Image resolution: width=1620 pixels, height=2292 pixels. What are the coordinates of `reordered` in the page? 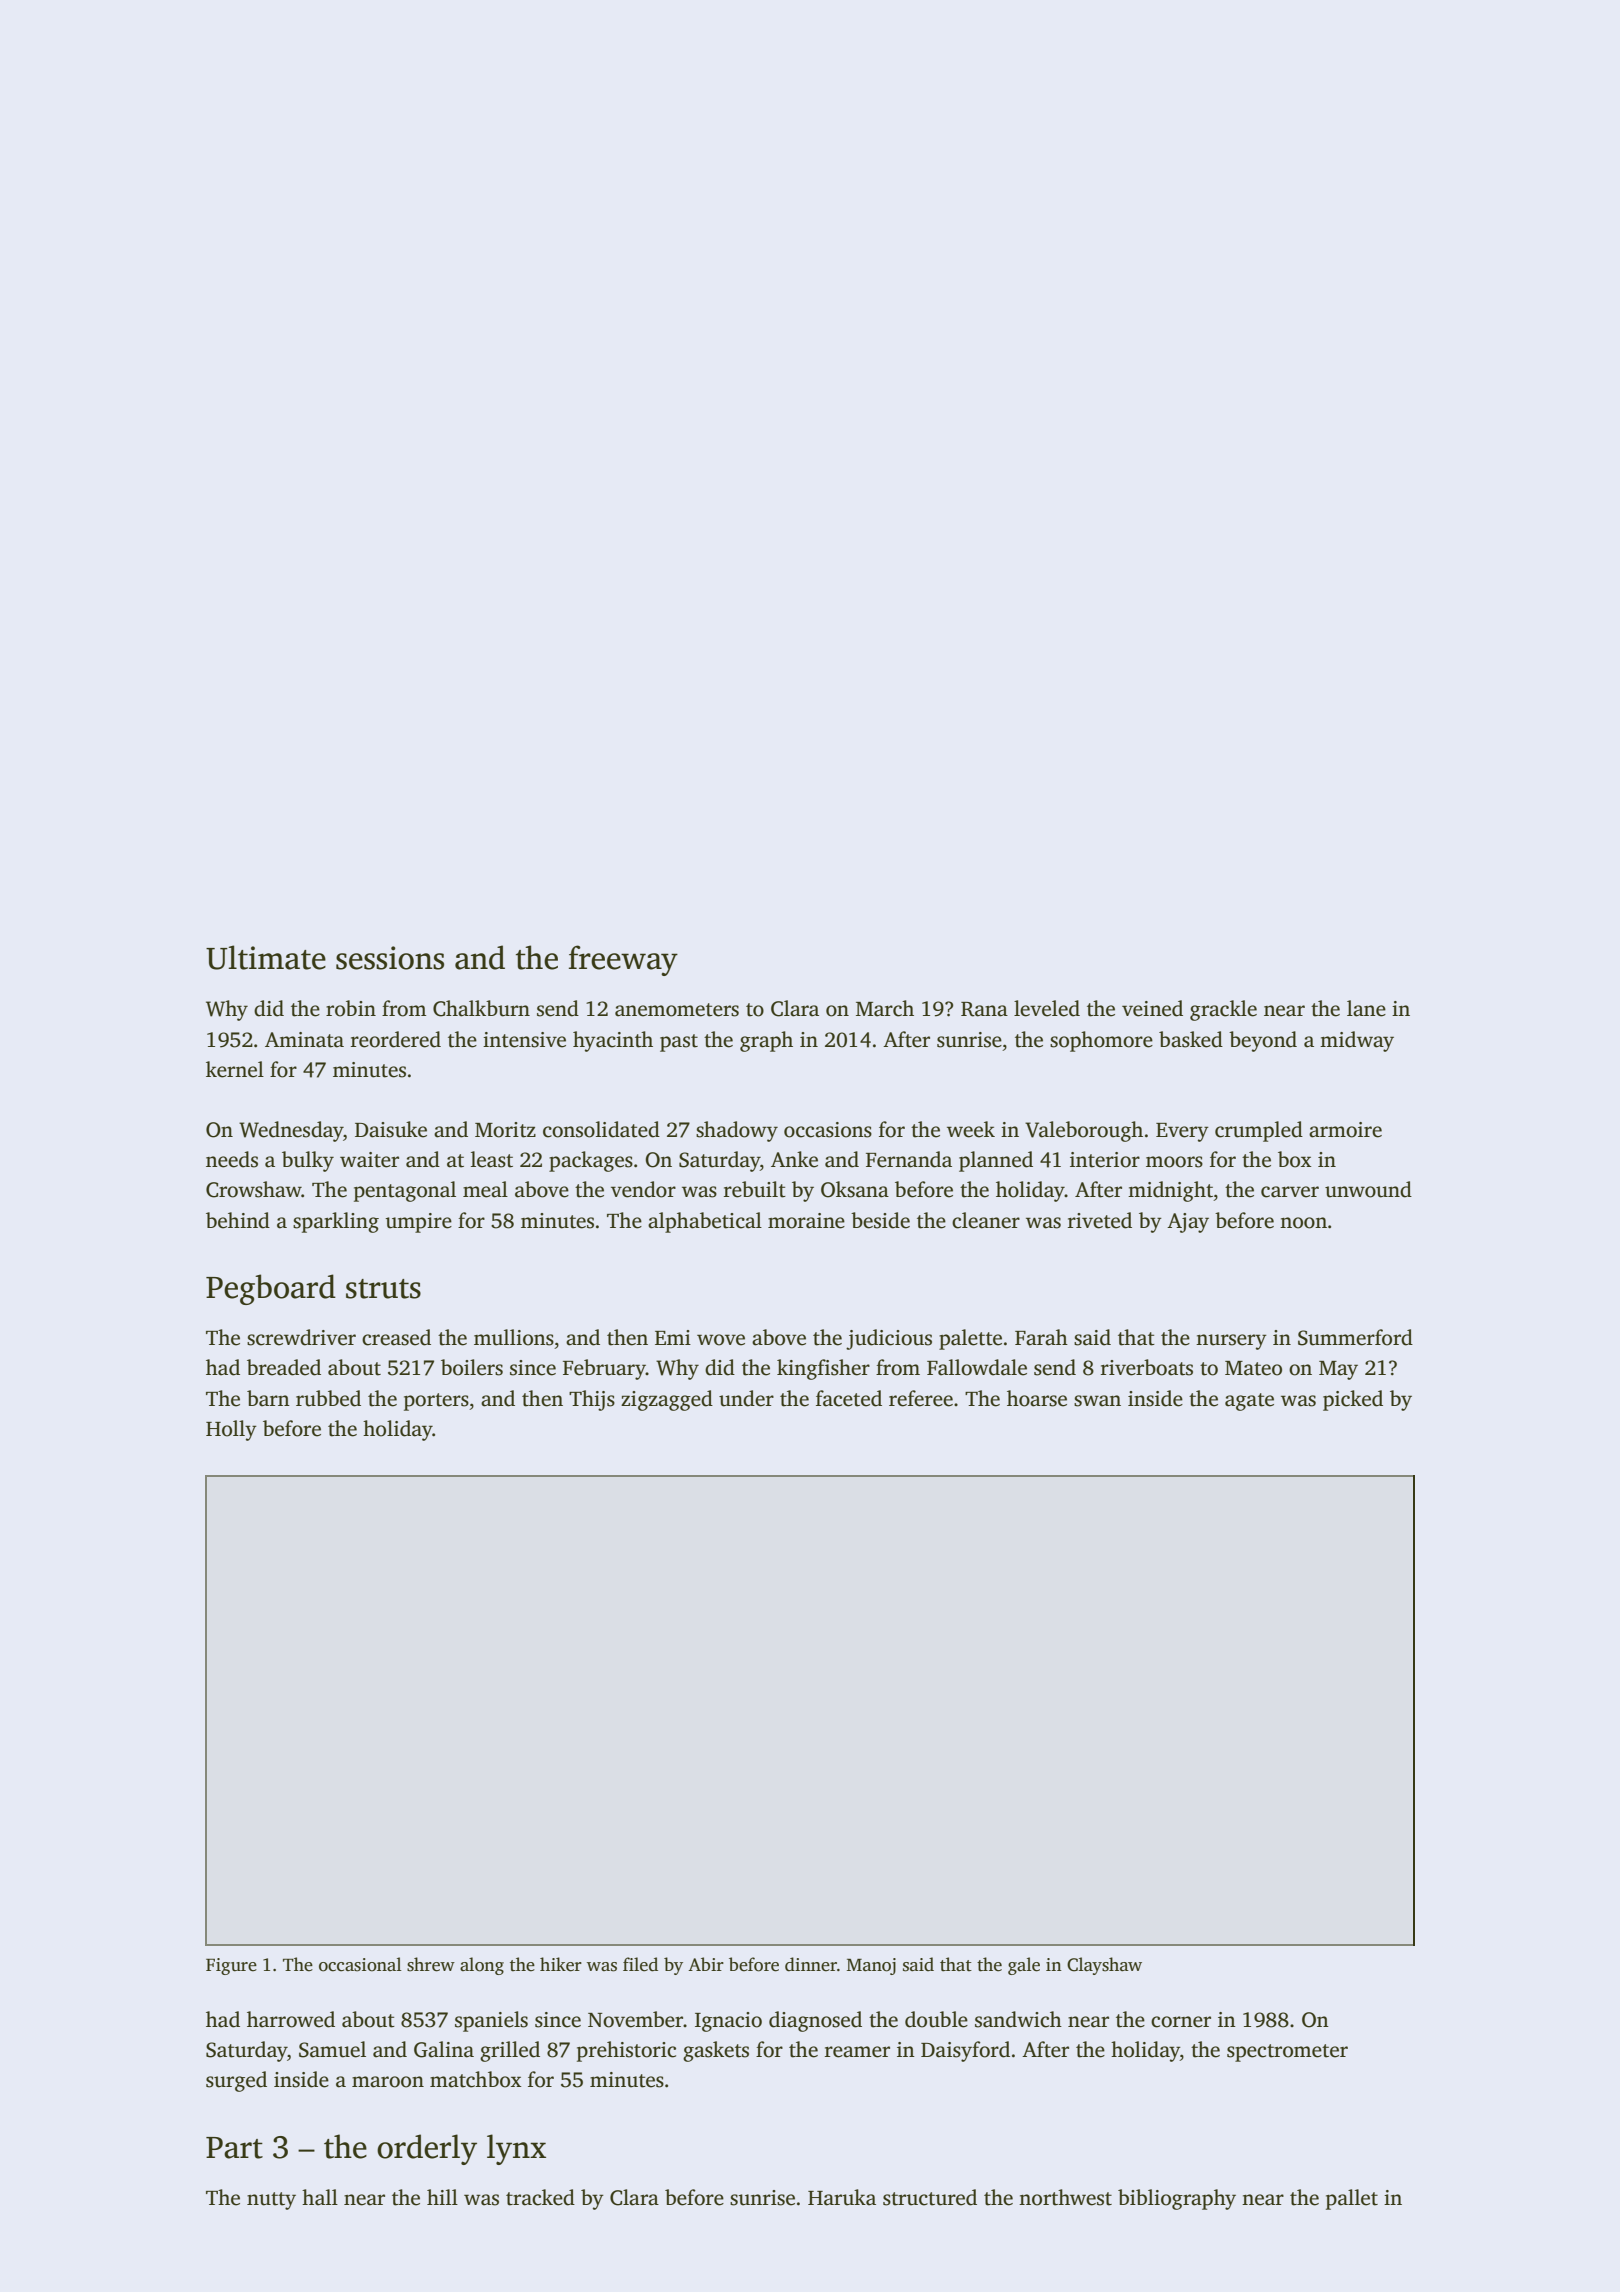 It's located at (396, 1039).
